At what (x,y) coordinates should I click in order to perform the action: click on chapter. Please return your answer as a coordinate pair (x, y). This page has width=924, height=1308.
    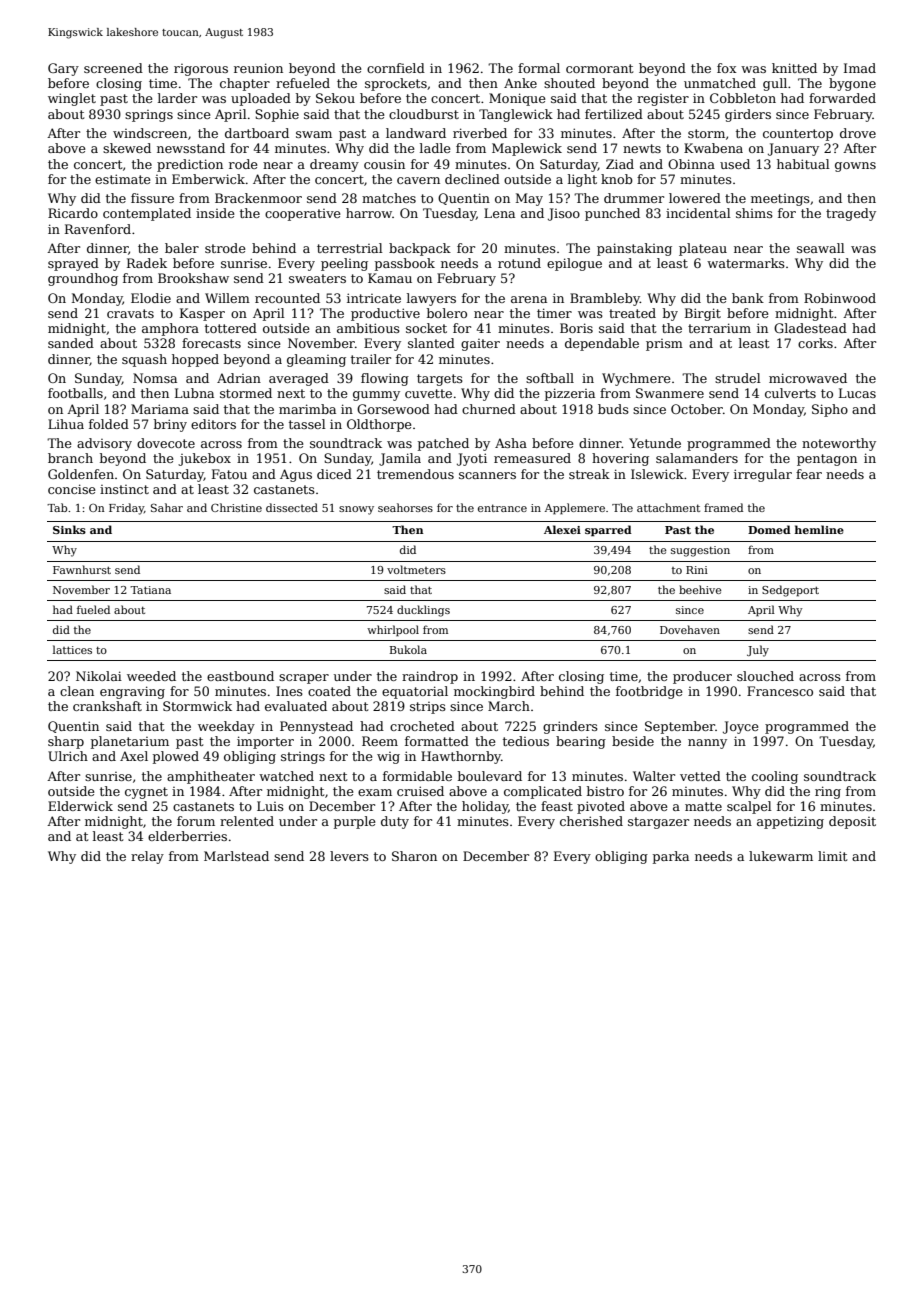
    Looking at the image, I should click on (245, 84).
